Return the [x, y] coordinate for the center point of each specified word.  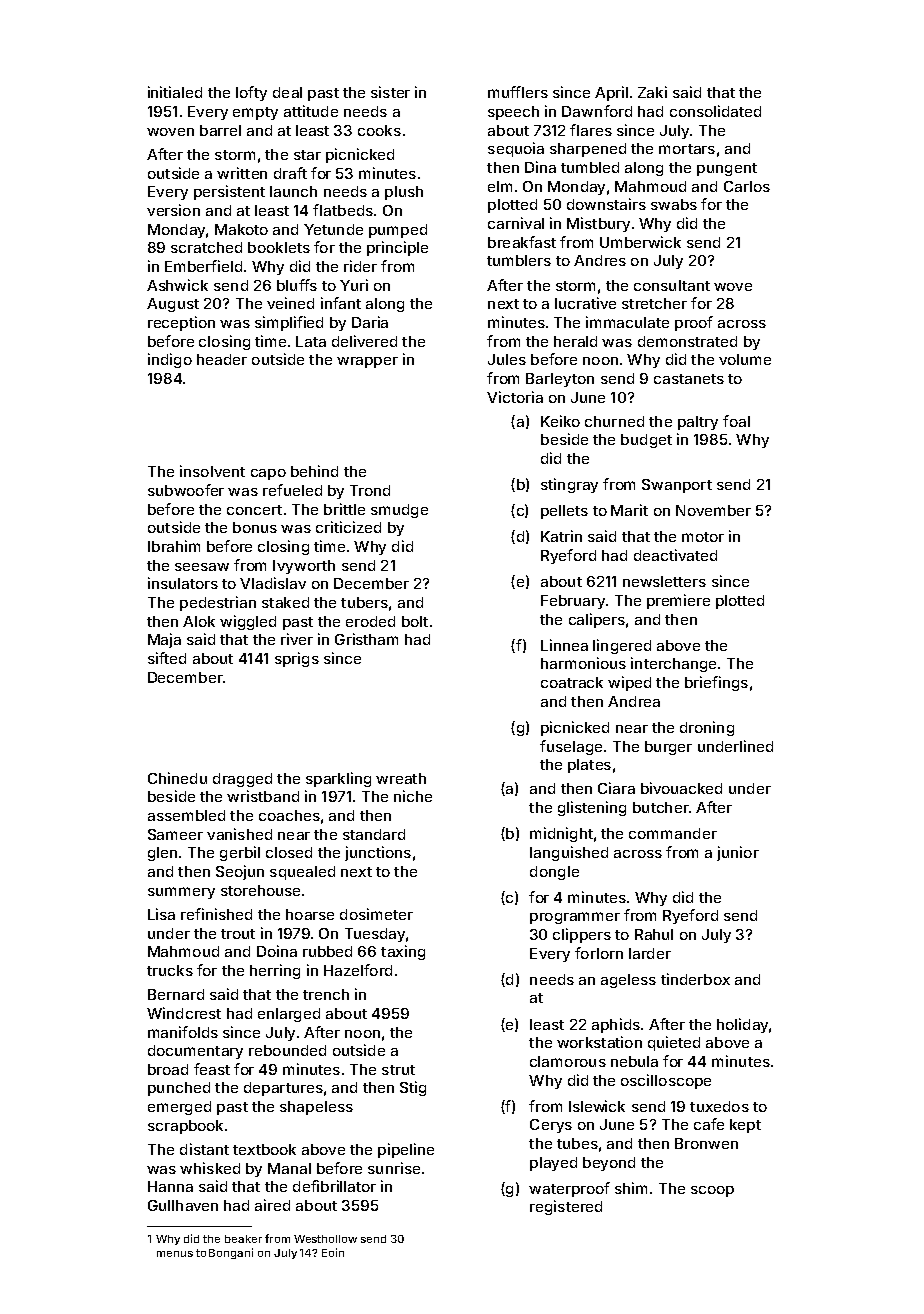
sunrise [394, 1168]
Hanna [170, 1186]
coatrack [572, 682]
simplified [289, 323]
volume [745, 359]
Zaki [652, 92]
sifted [167, 658]
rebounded [287, 1050]
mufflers [518, 92]
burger [668, 748]
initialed [175, 92]
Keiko [560, 421]
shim [631, 1188]
